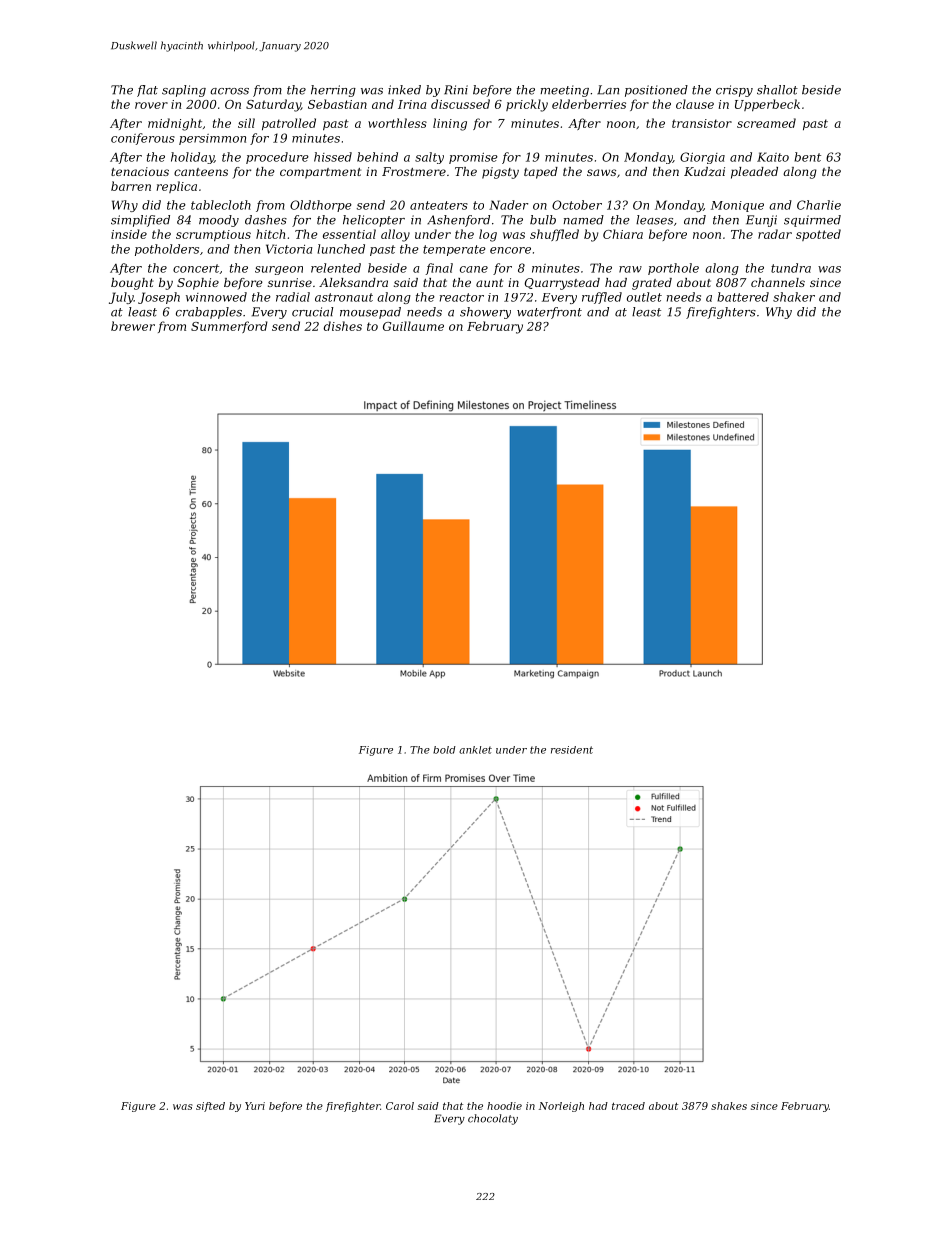 The image size is (952, 1233). What do you see at coordinates (493, 1119) in the page?
I see `chocolaty` at bounding box center [493, 1119].
